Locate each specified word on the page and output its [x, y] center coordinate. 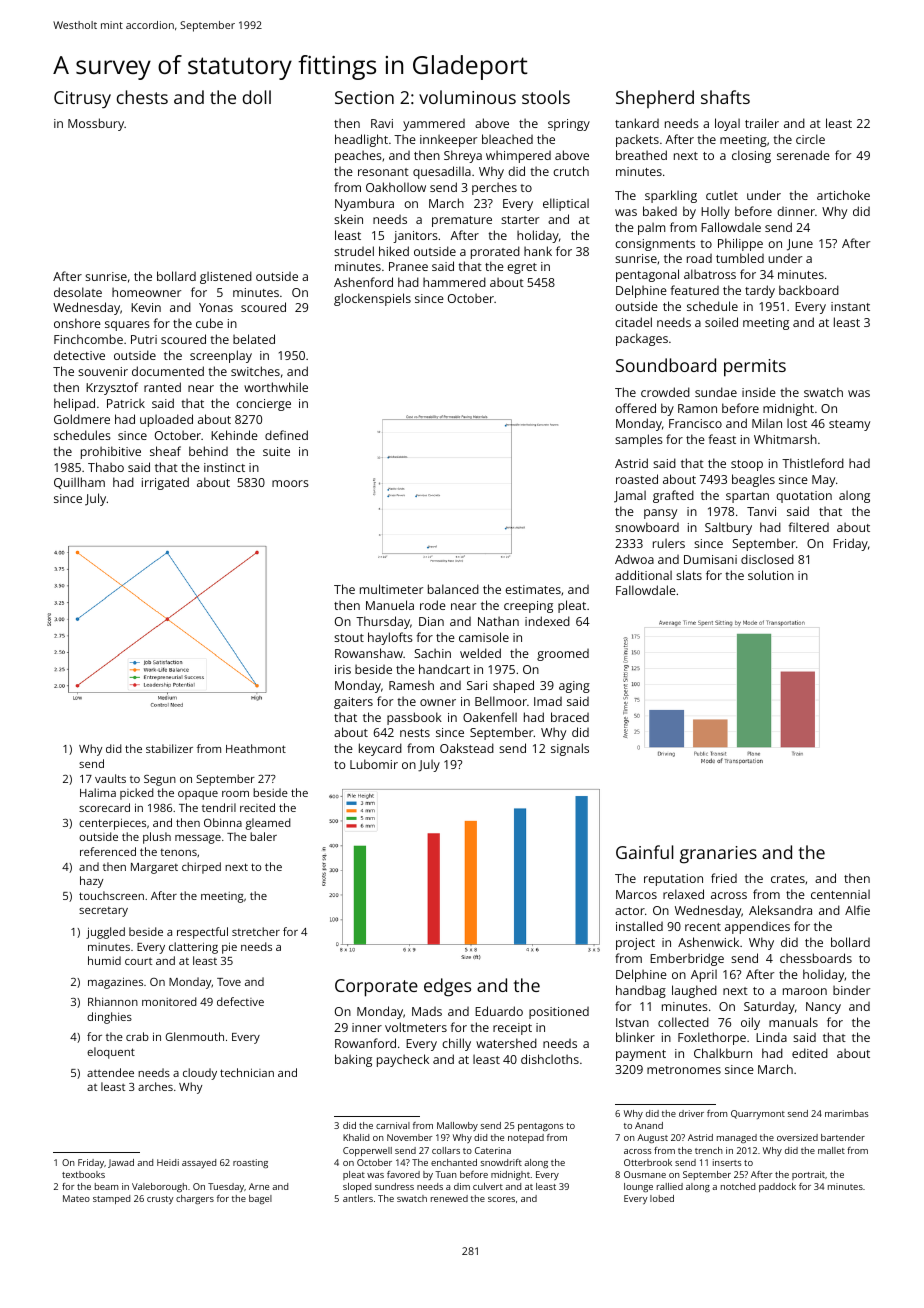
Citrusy [82, 100]
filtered [809, 527]
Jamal [630, 496]
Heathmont [256, 748]
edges [447, 987]
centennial [840, 894]
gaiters [353, 703]
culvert [488, 1186]
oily [750, 1023]
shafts [725, 97]
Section [364, 97]
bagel [260, 1199]
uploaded [166, 420]
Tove [229, 982]
